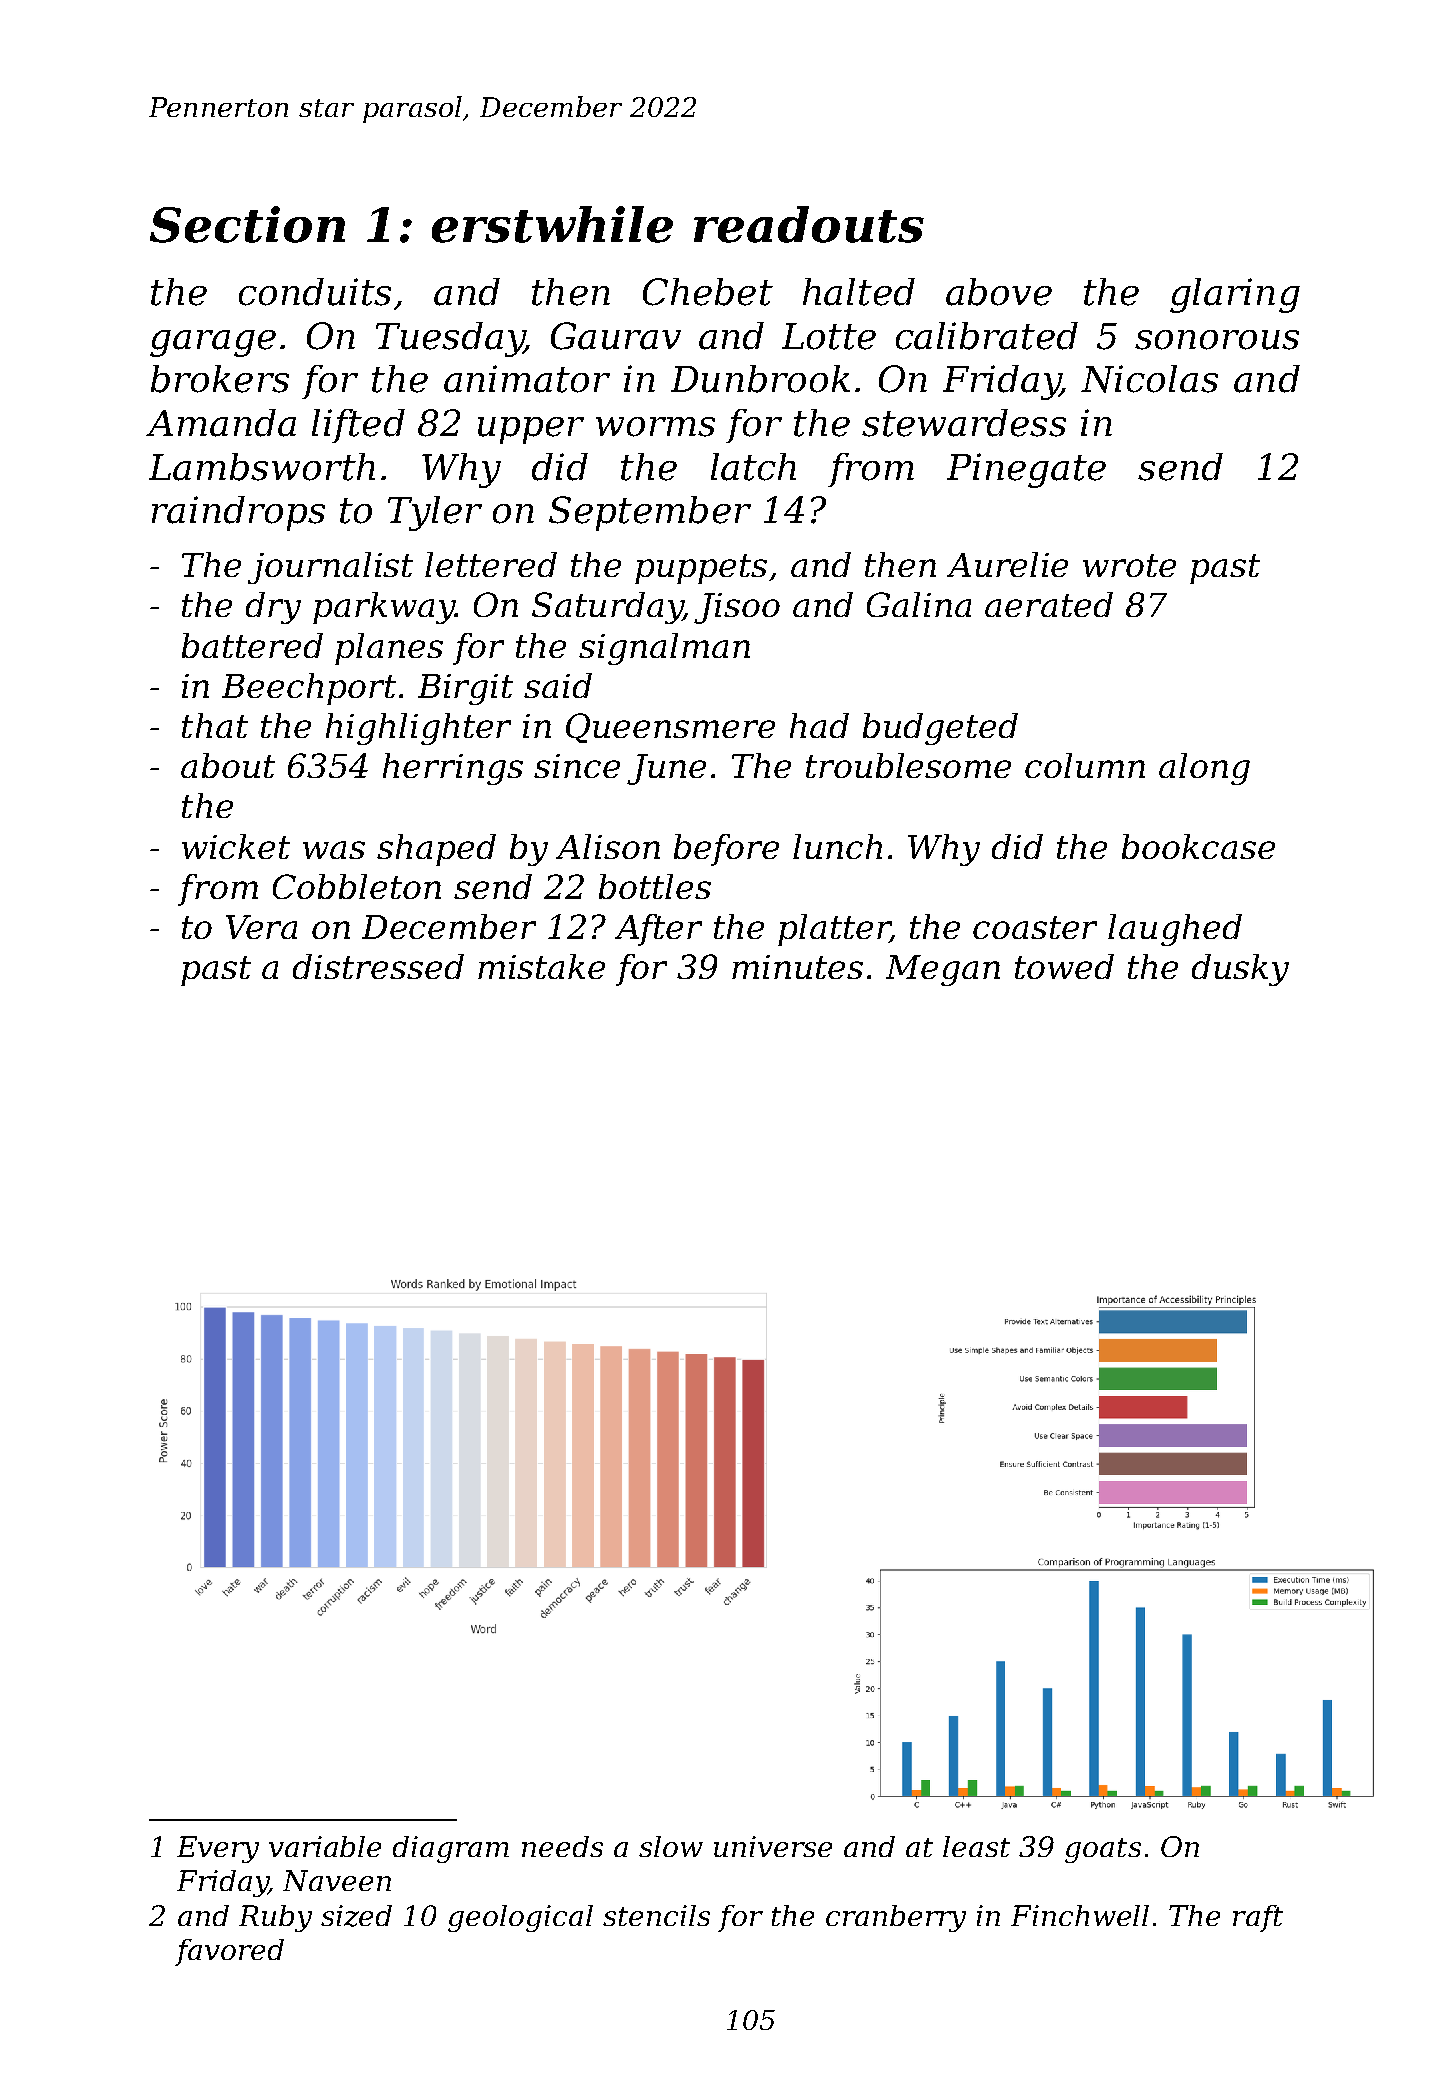 This screenshot has width=1450, height=2100. I want to click on minutes, so click(797, 967).
